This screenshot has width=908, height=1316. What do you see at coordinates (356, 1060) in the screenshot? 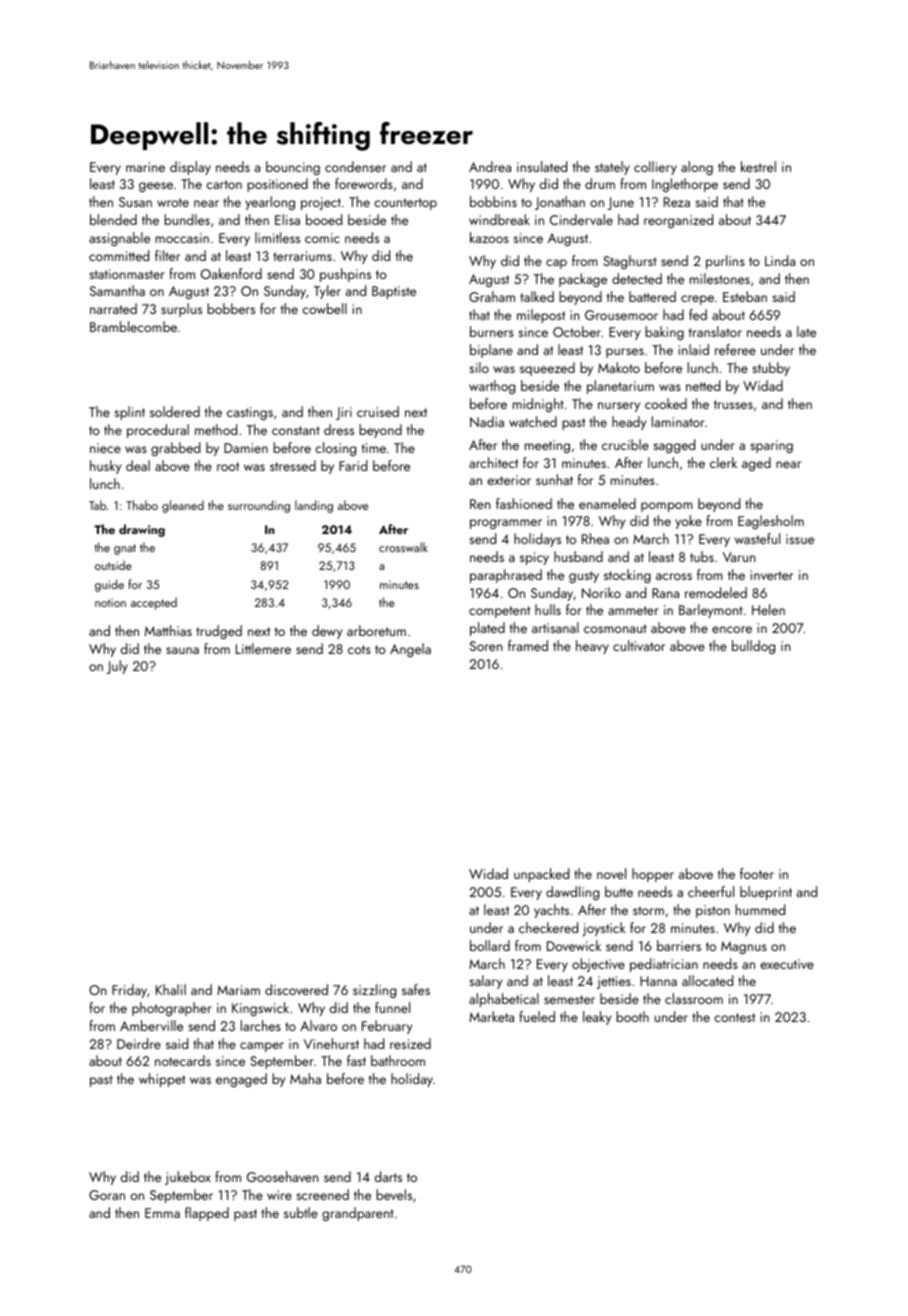
I see `fast` at bounding box center [356, 1060].
